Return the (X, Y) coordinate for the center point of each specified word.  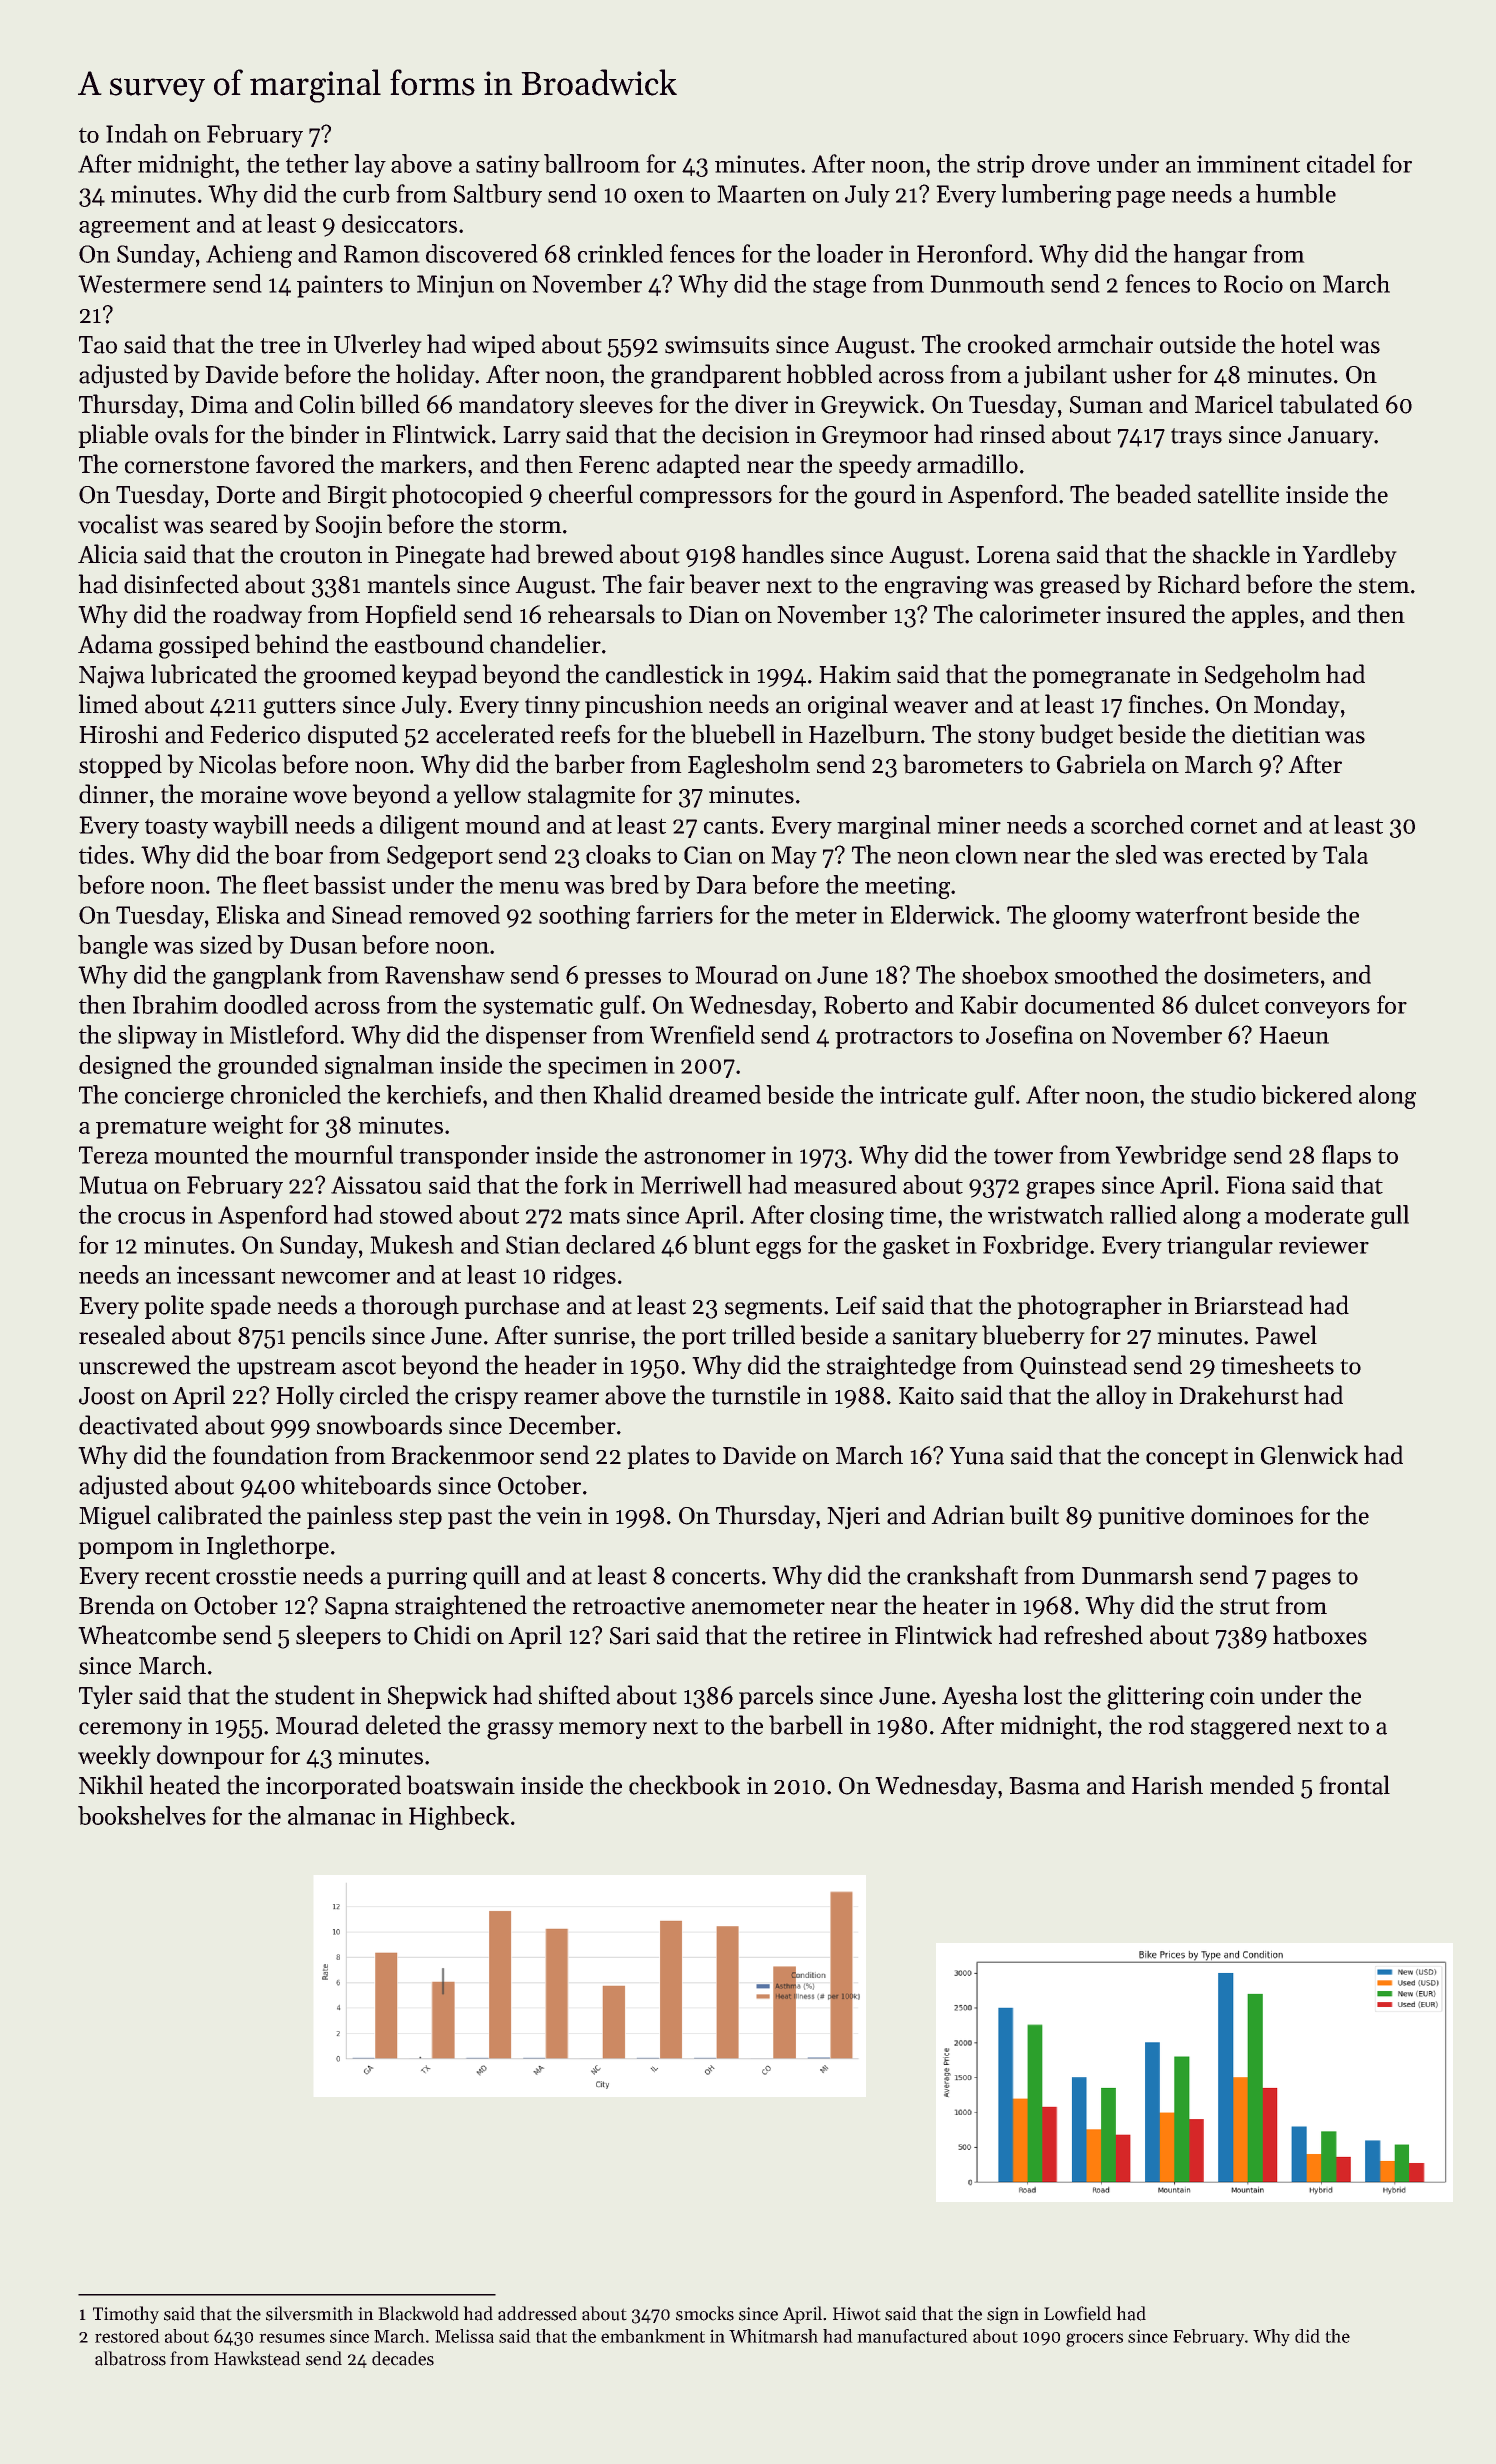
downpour (210, 1757)
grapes (1060, 1190)
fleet (286, 884)
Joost (106, 1396)
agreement (134, 228)
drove (1061, 163)
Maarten (762, 194)
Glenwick (1309, 1455)
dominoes (1242, 1515)
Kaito (926, 1396)
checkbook (684, 1785)
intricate (923, 1095)
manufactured (912, 2336)
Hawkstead (257, 2358)
